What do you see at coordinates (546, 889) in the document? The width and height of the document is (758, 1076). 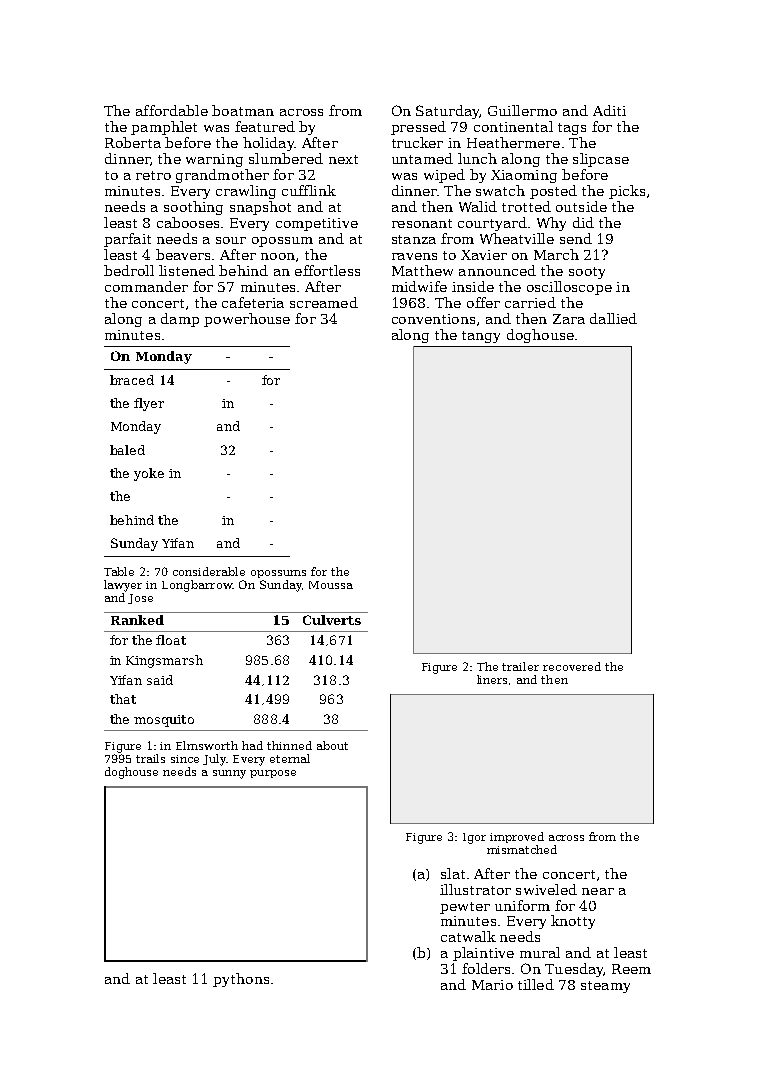 I see `swiveled` at bounding box center [546, 889].
